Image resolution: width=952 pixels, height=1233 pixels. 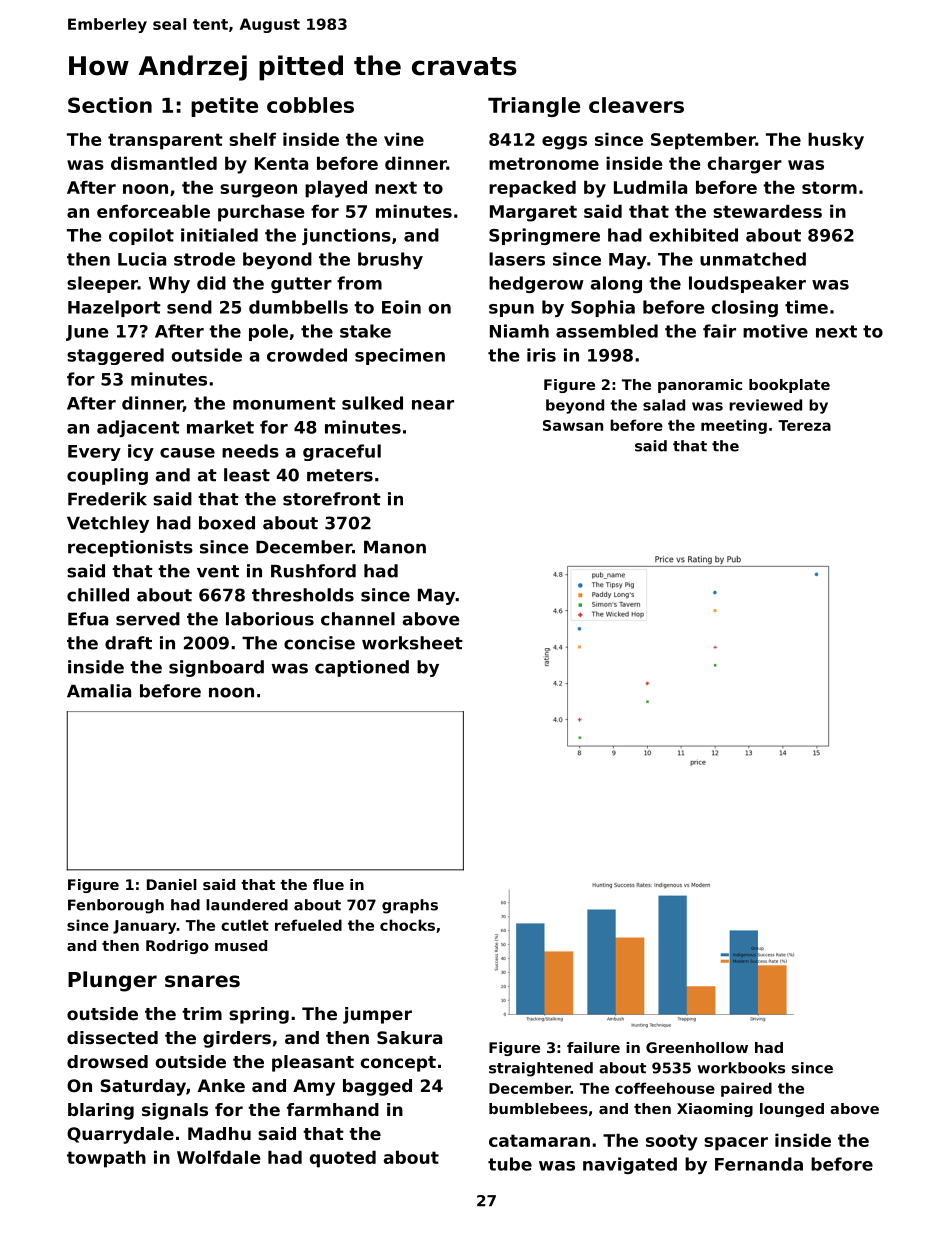 What do you see at coordinates (110, 105) in the screenshot?
I see `Section` at bounding box center [110, 105].
